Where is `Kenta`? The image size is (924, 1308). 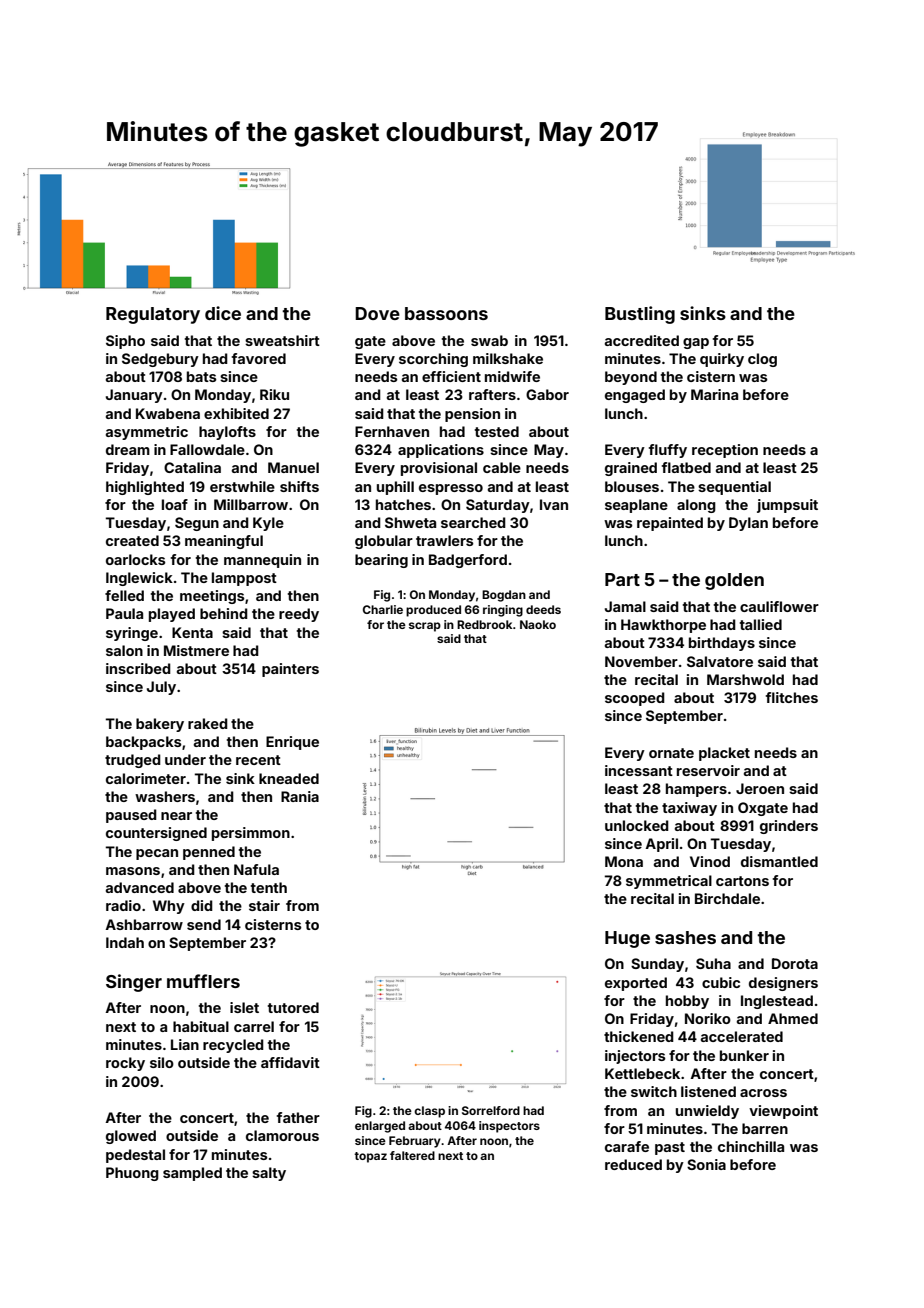 Kenta is located at coordinates (192, 632).
